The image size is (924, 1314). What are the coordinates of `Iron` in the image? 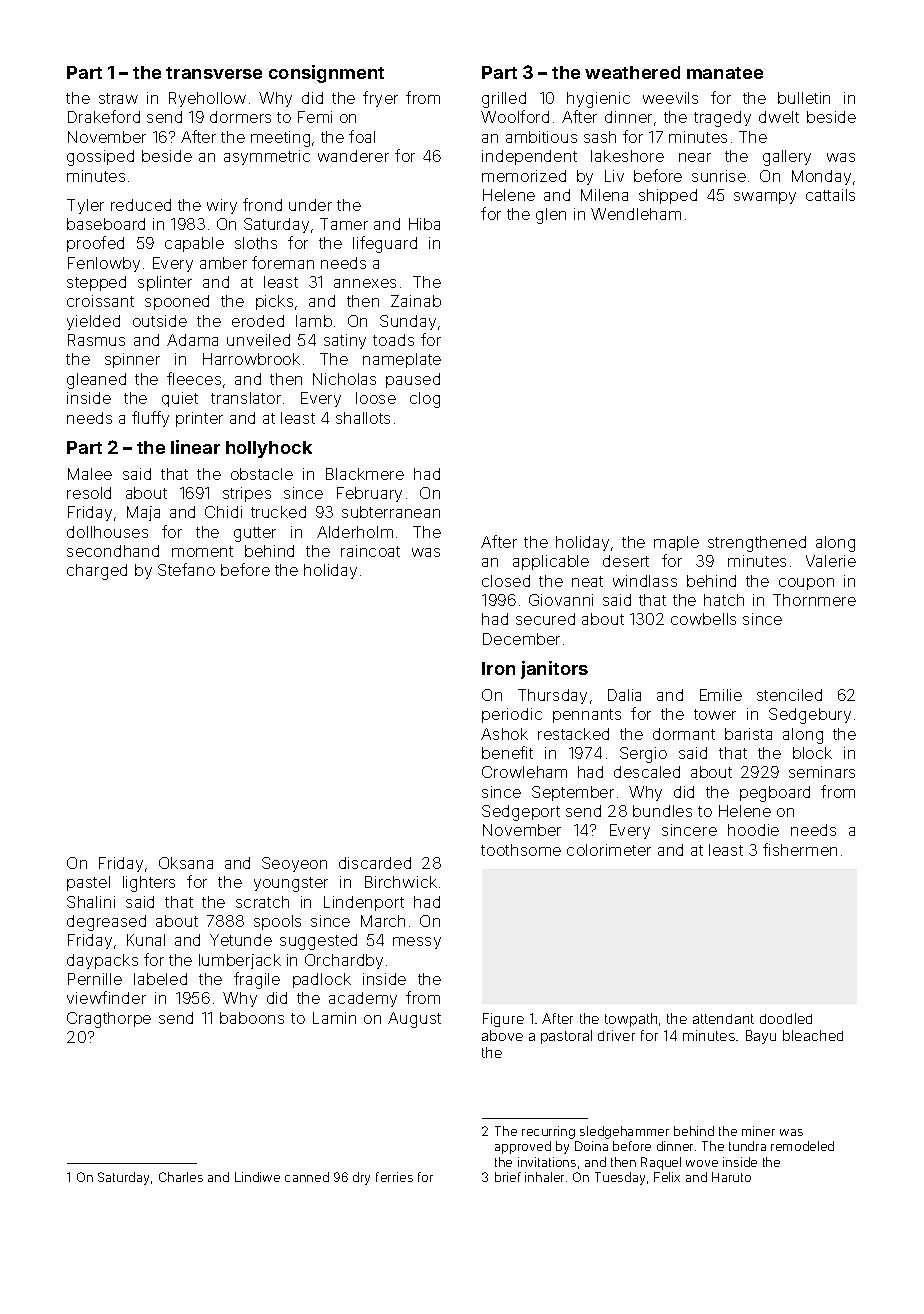 It's located at (498, 668).
